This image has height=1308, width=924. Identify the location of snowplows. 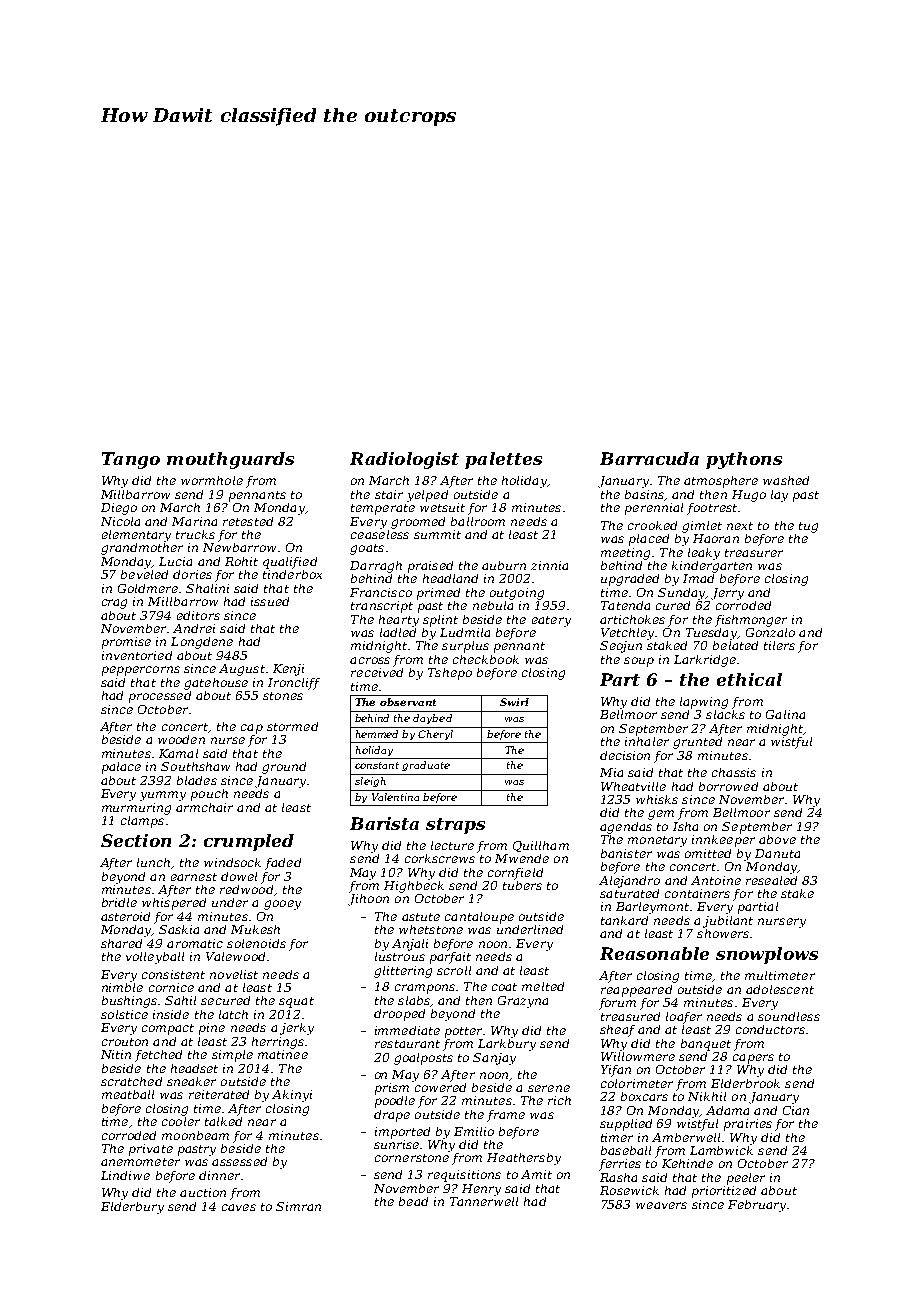
(767, 955).
